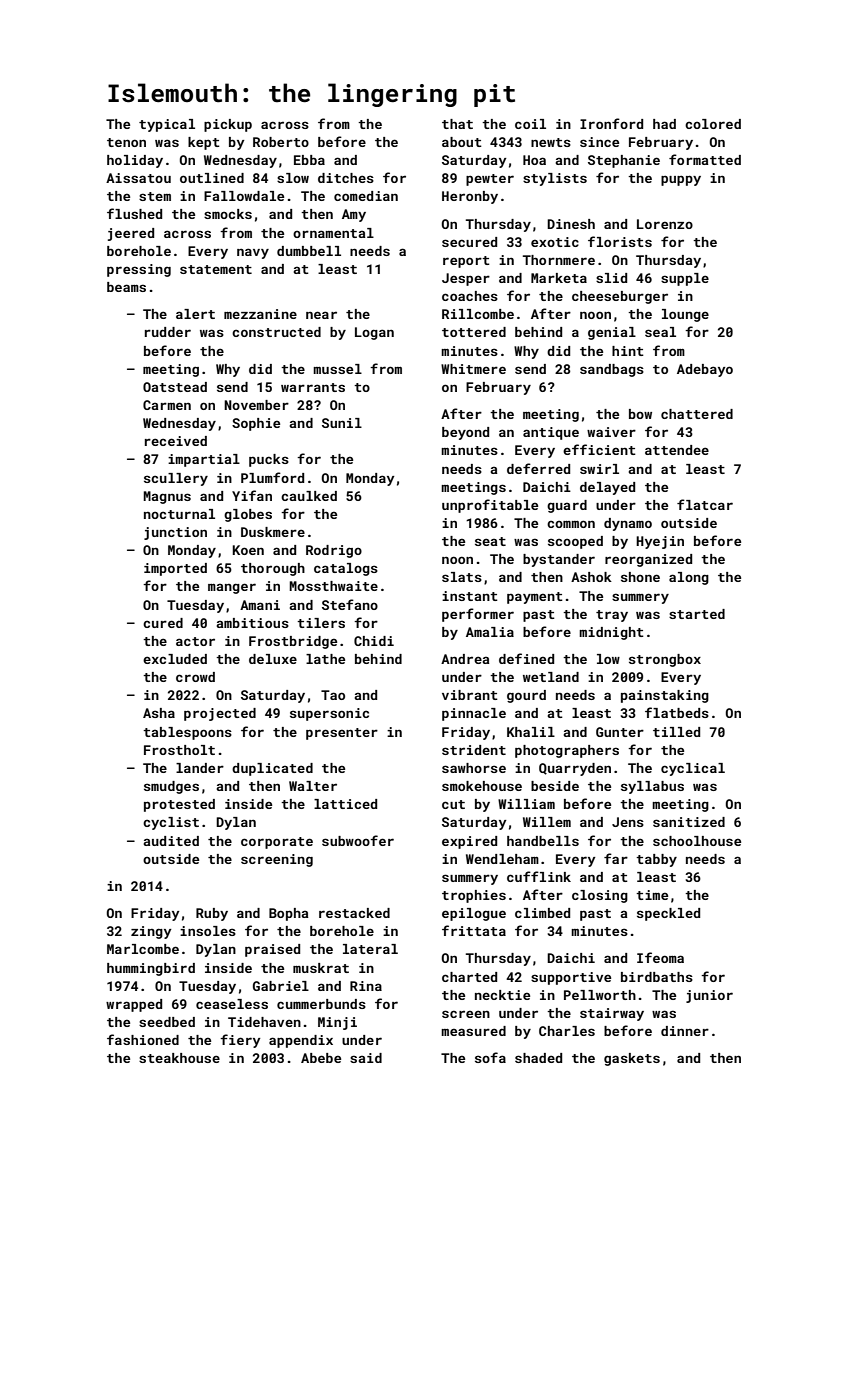  I want to click on Koen, so click(248, 550).
